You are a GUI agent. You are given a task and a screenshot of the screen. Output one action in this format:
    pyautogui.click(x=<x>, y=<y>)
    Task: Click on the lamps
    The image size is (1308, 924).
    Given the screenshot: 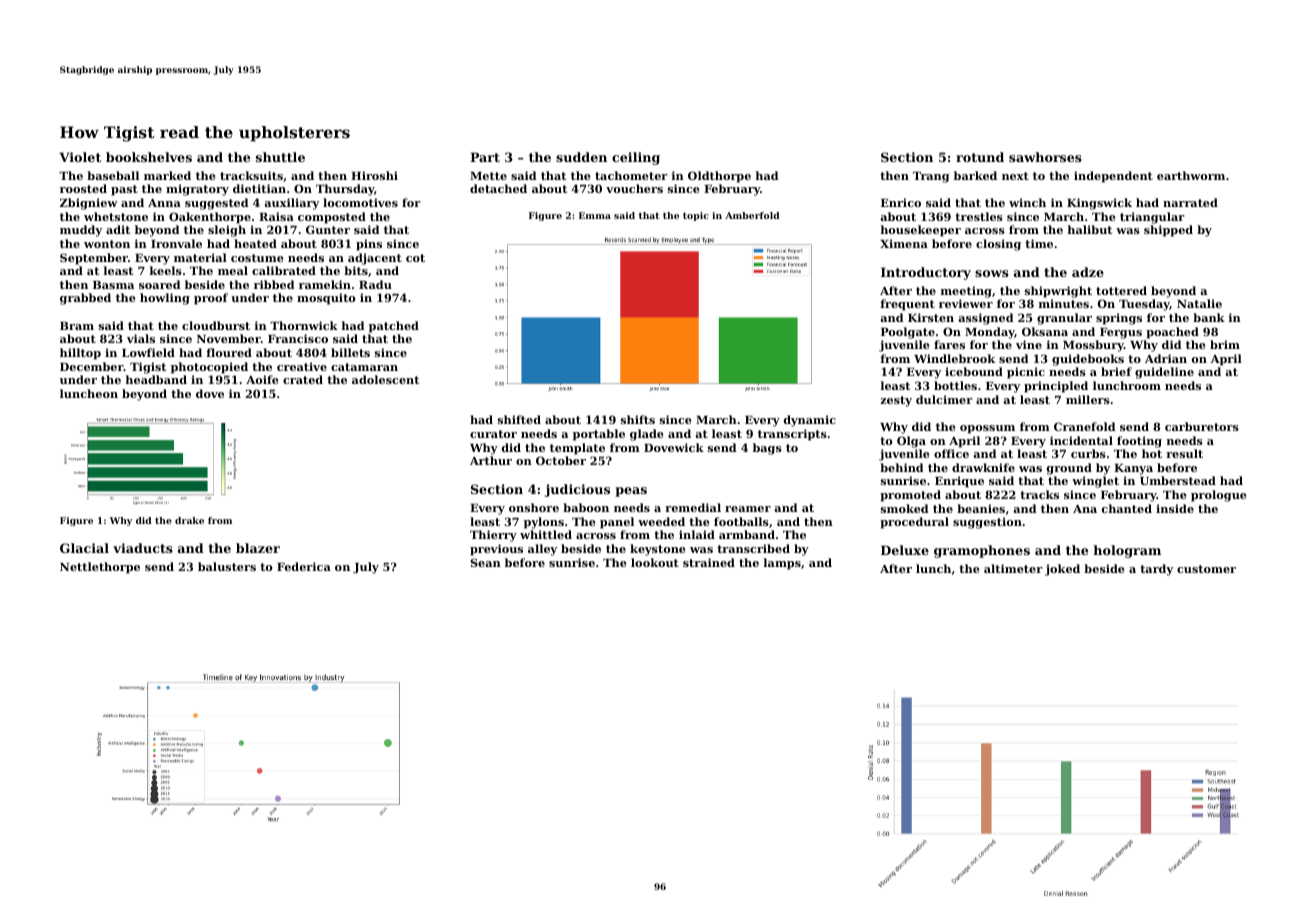 What is the action you would take?
    pyautogui.click(x=782, y=564)
